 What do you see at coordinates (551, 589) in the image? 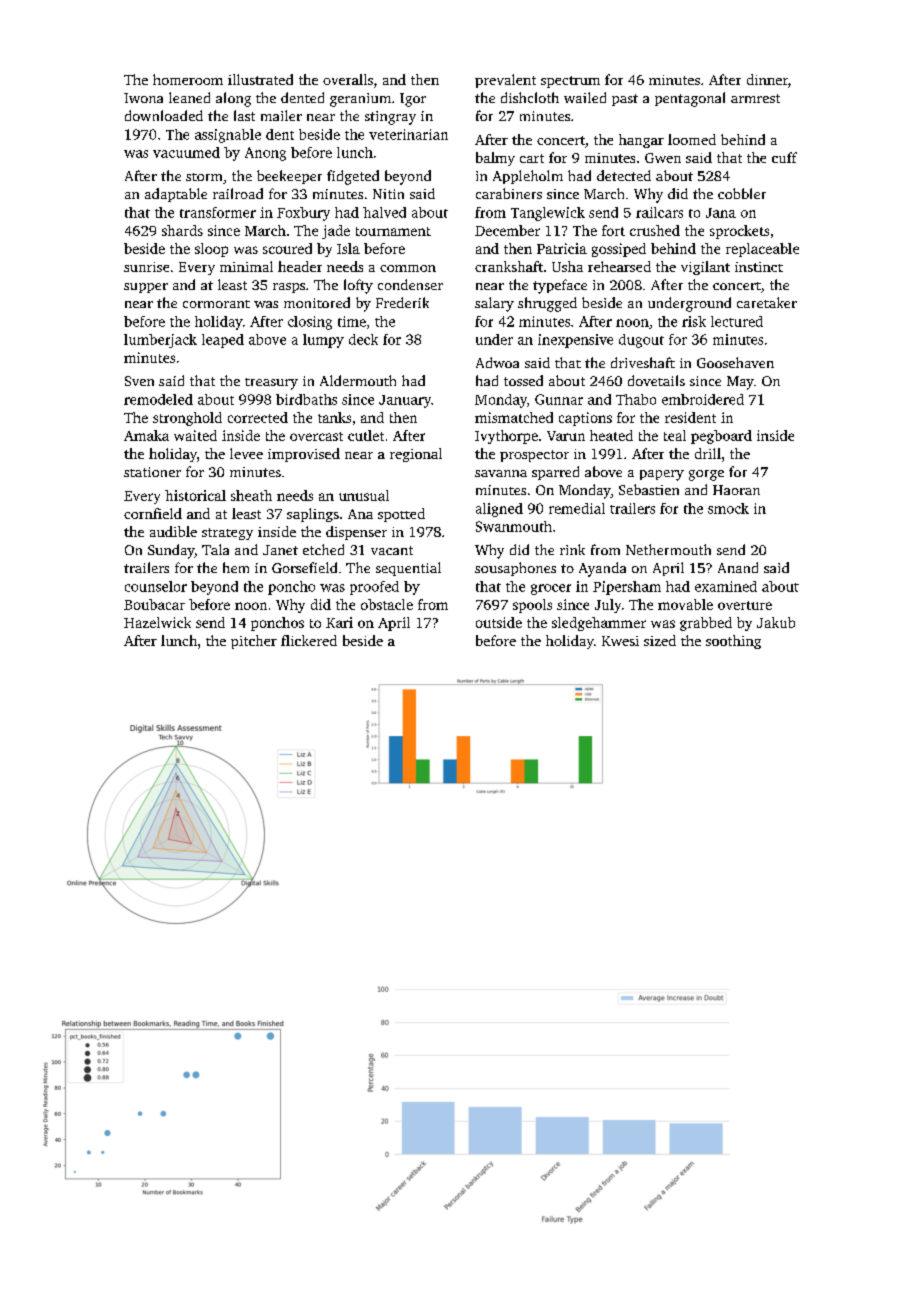
I see `grocer` at bounding box center [551, 589].
